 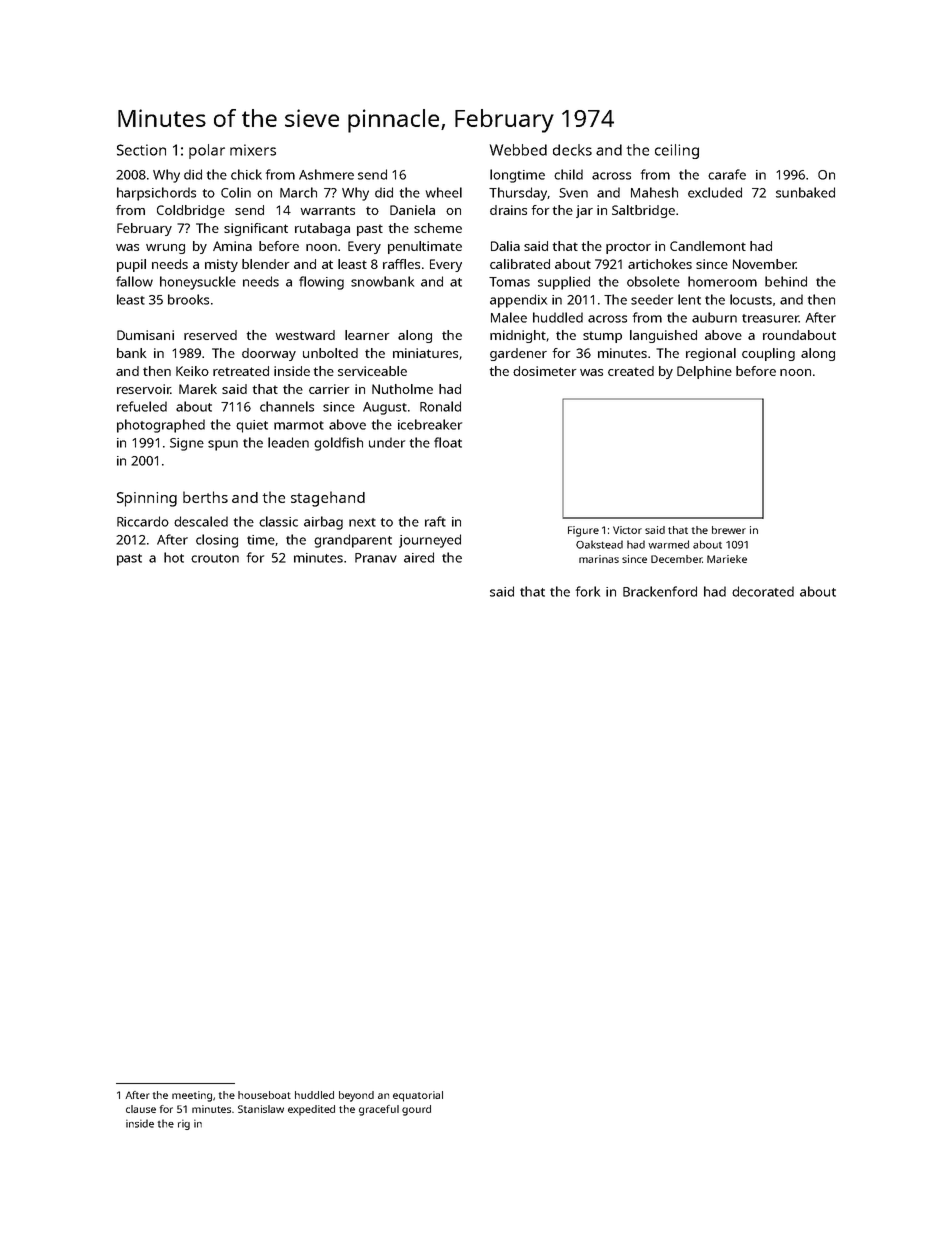 I want to click on fork, so click(x=588, y=591).
